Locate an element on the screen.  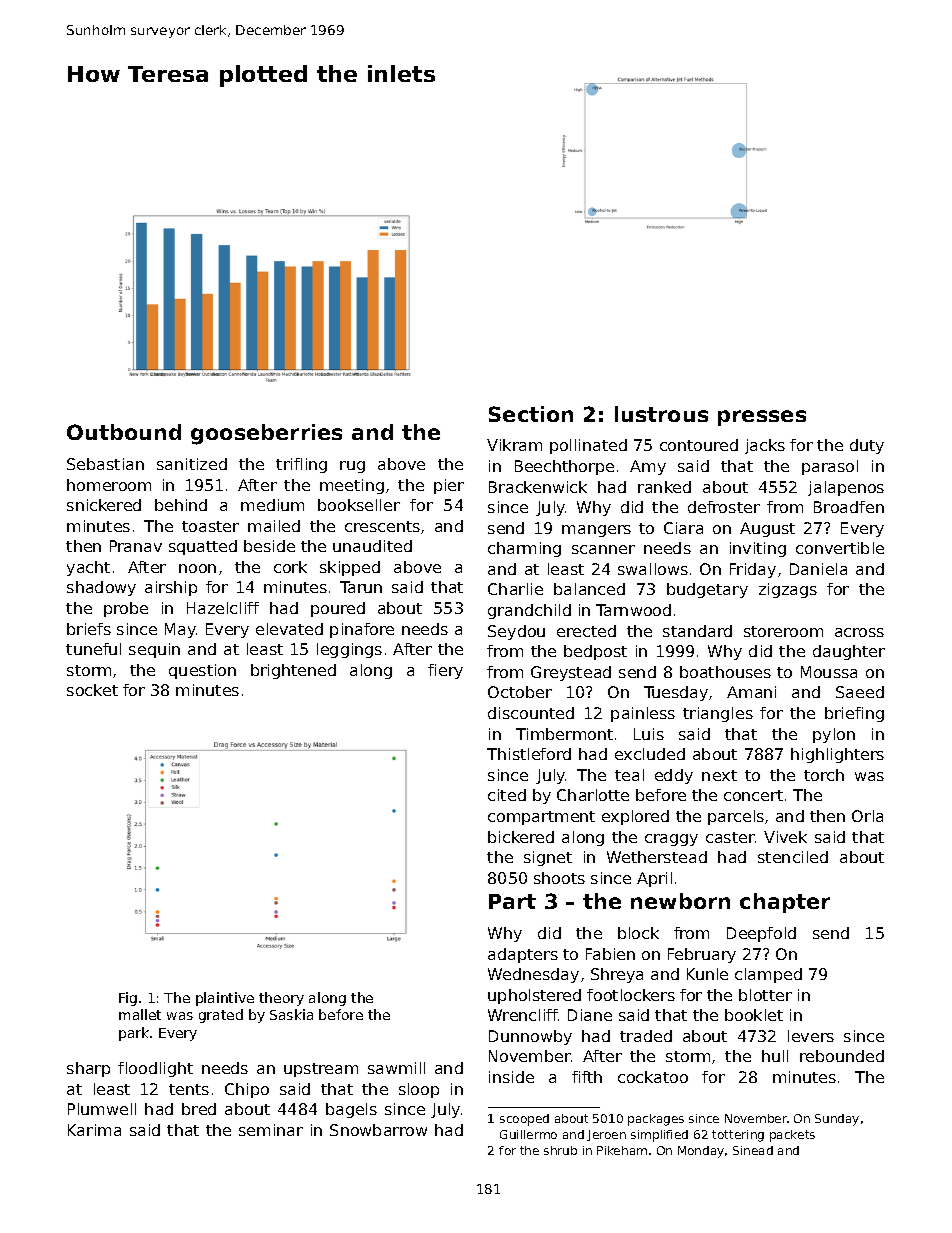
presses is located at coordinates (762, 418).
